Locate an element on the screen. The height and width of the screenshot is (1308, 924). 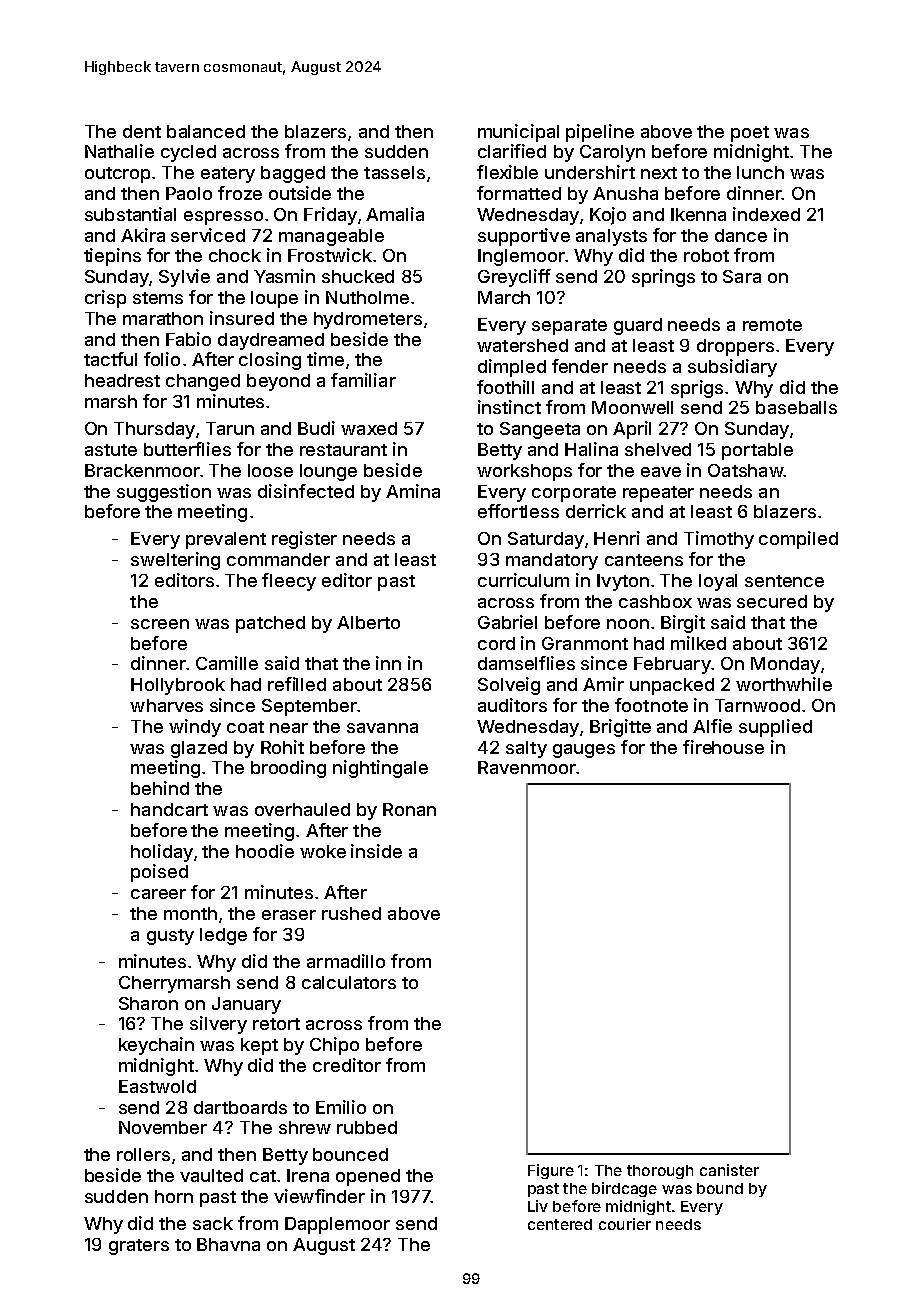
unpacked is located at coordinates (672, 686).
